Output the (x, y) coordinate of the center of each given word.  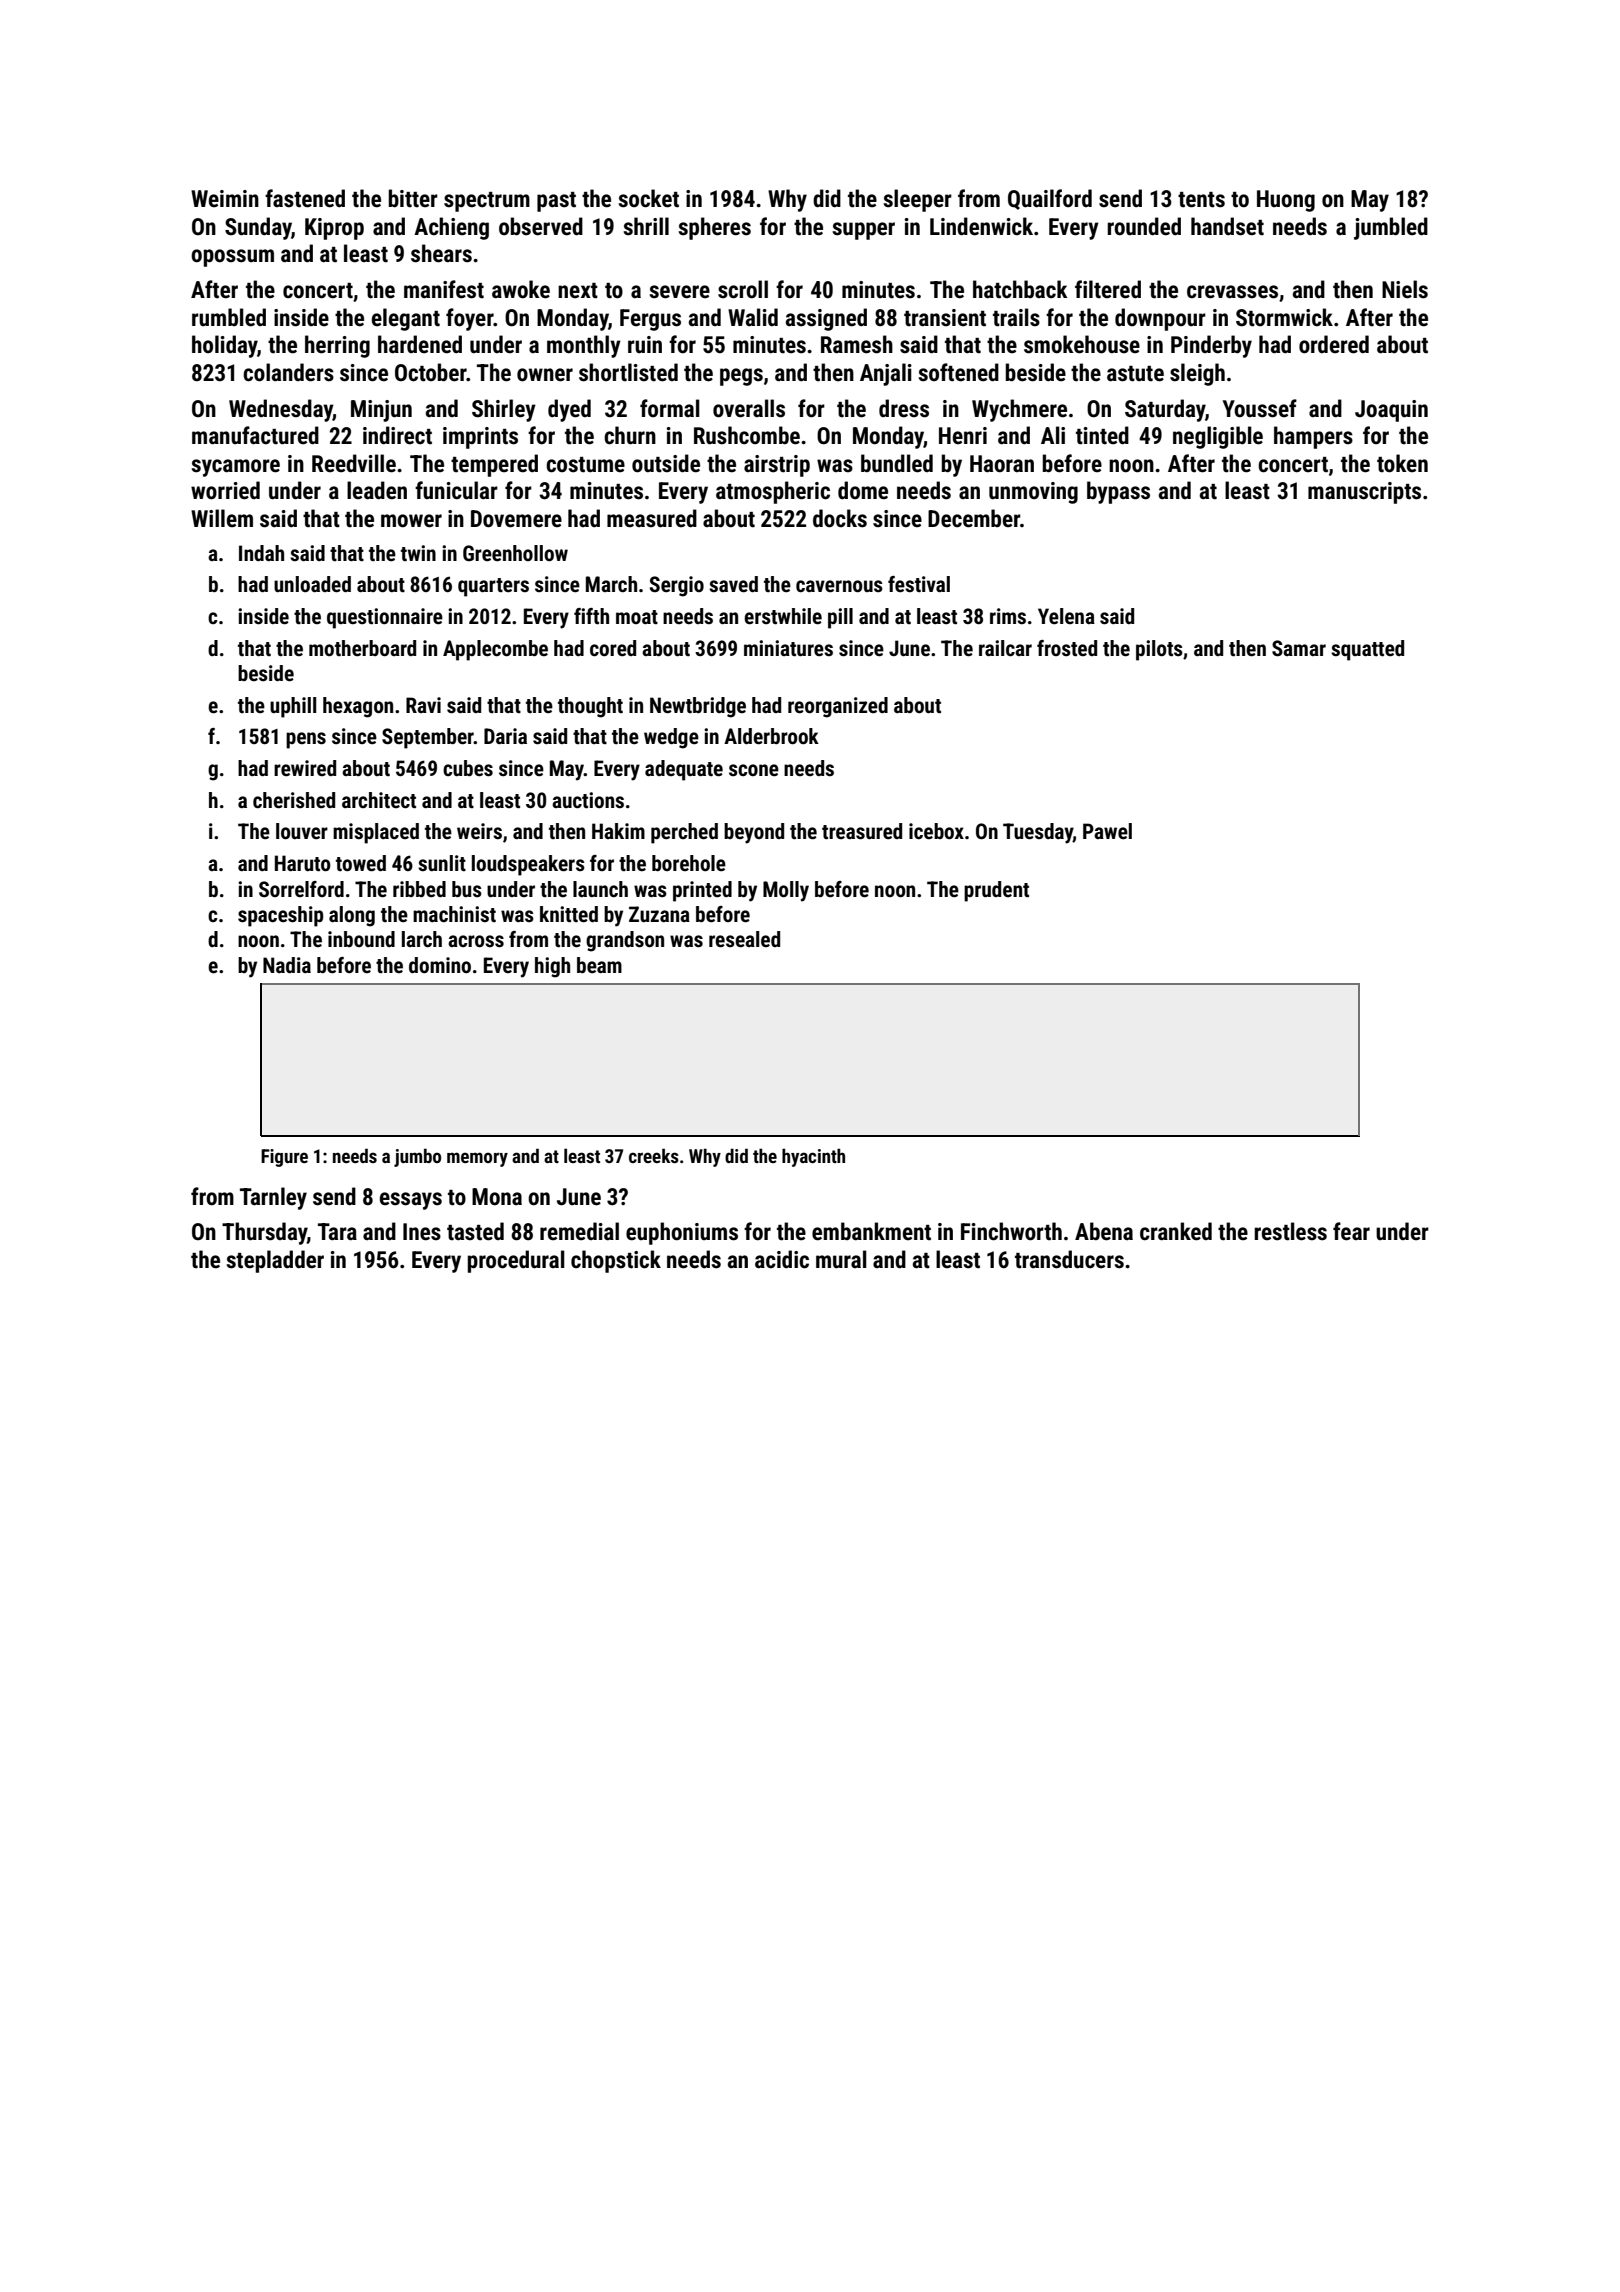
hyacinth (813, 1157)
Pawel (1107, 831)
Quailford (1050, 199)
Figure (284, 1158)
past (556, 202)
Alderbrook (771, 736)
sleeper (917, 200)
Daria (505, 736)
